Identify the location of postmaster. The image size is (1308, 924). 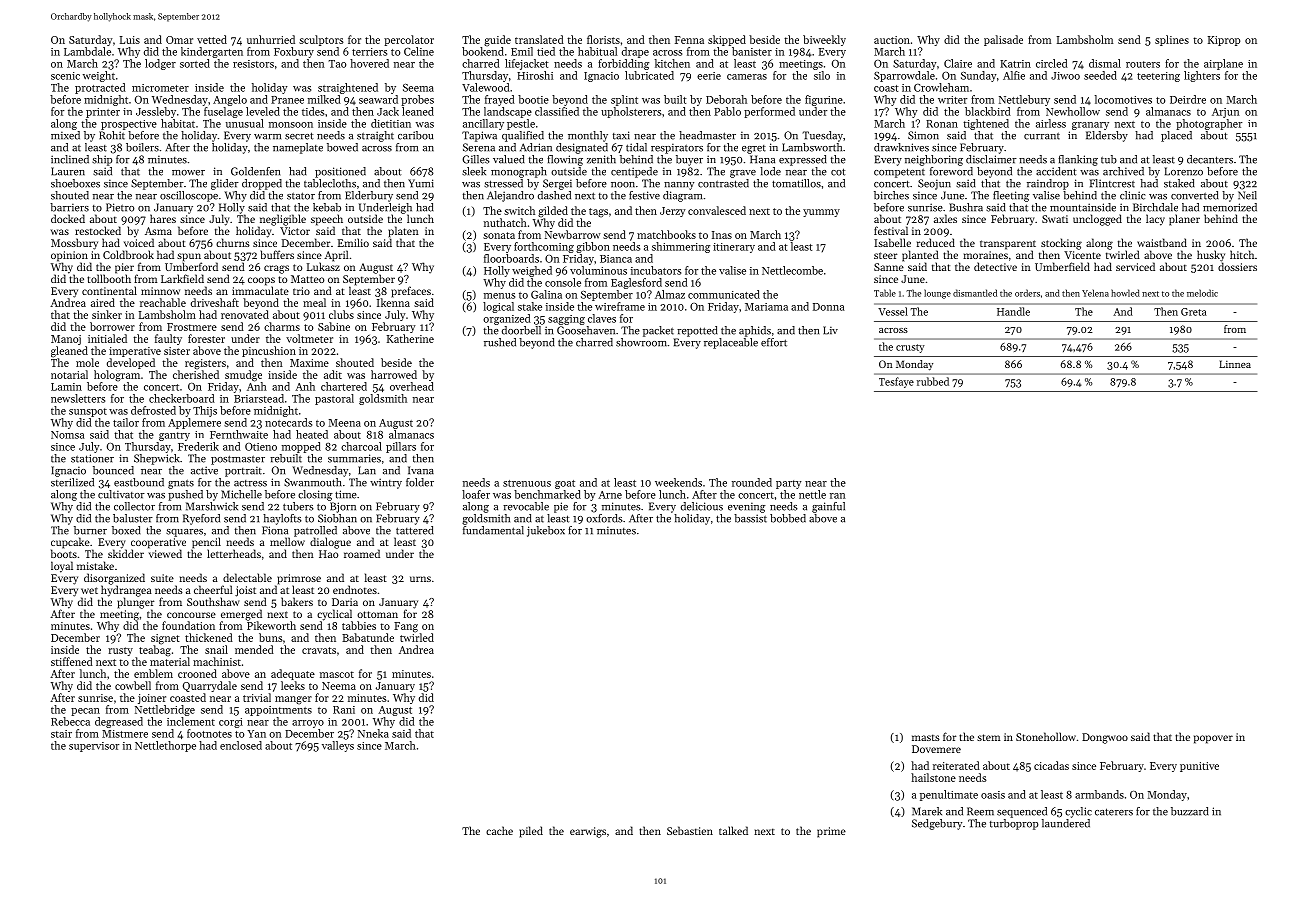
(238, 460).
